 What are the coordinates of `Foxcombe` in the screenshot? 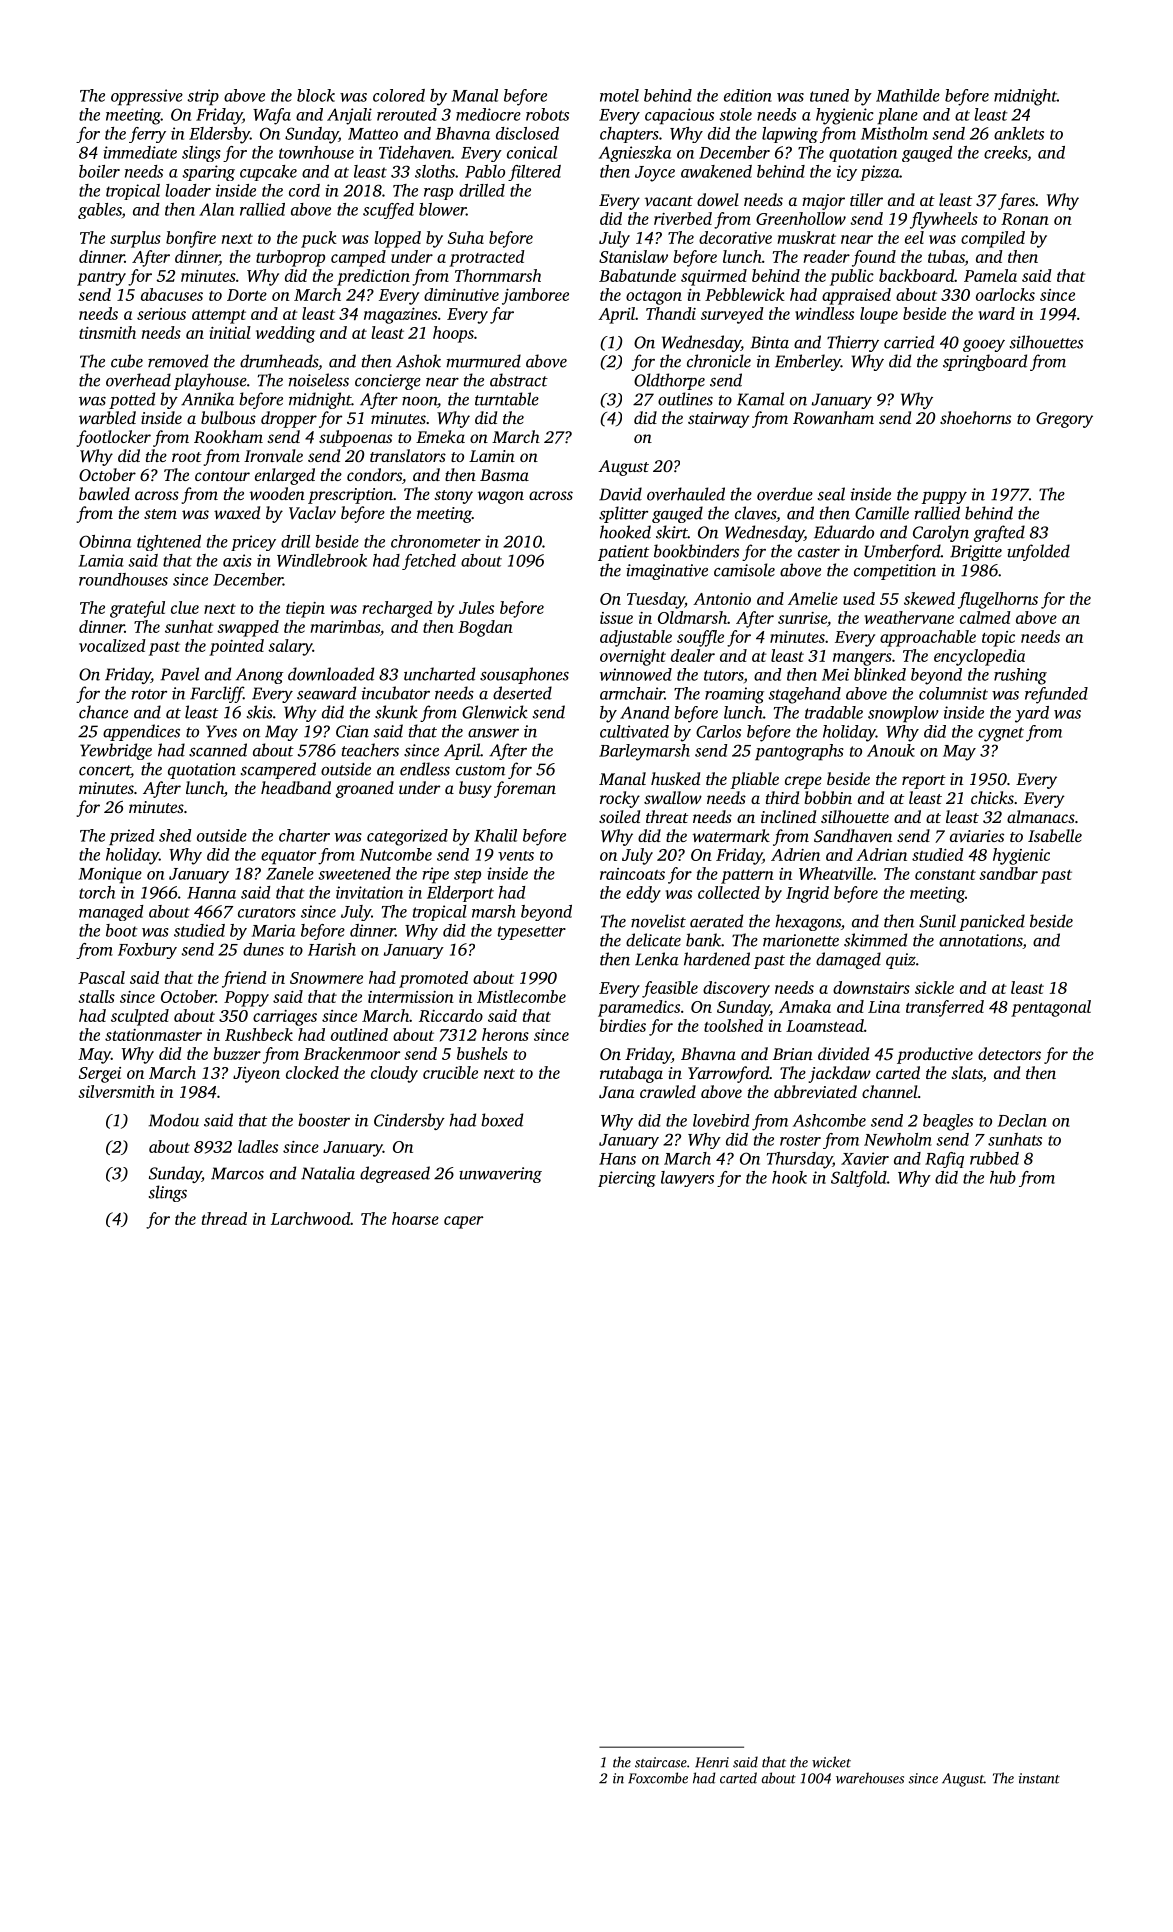 It's located at (658, 1778).
